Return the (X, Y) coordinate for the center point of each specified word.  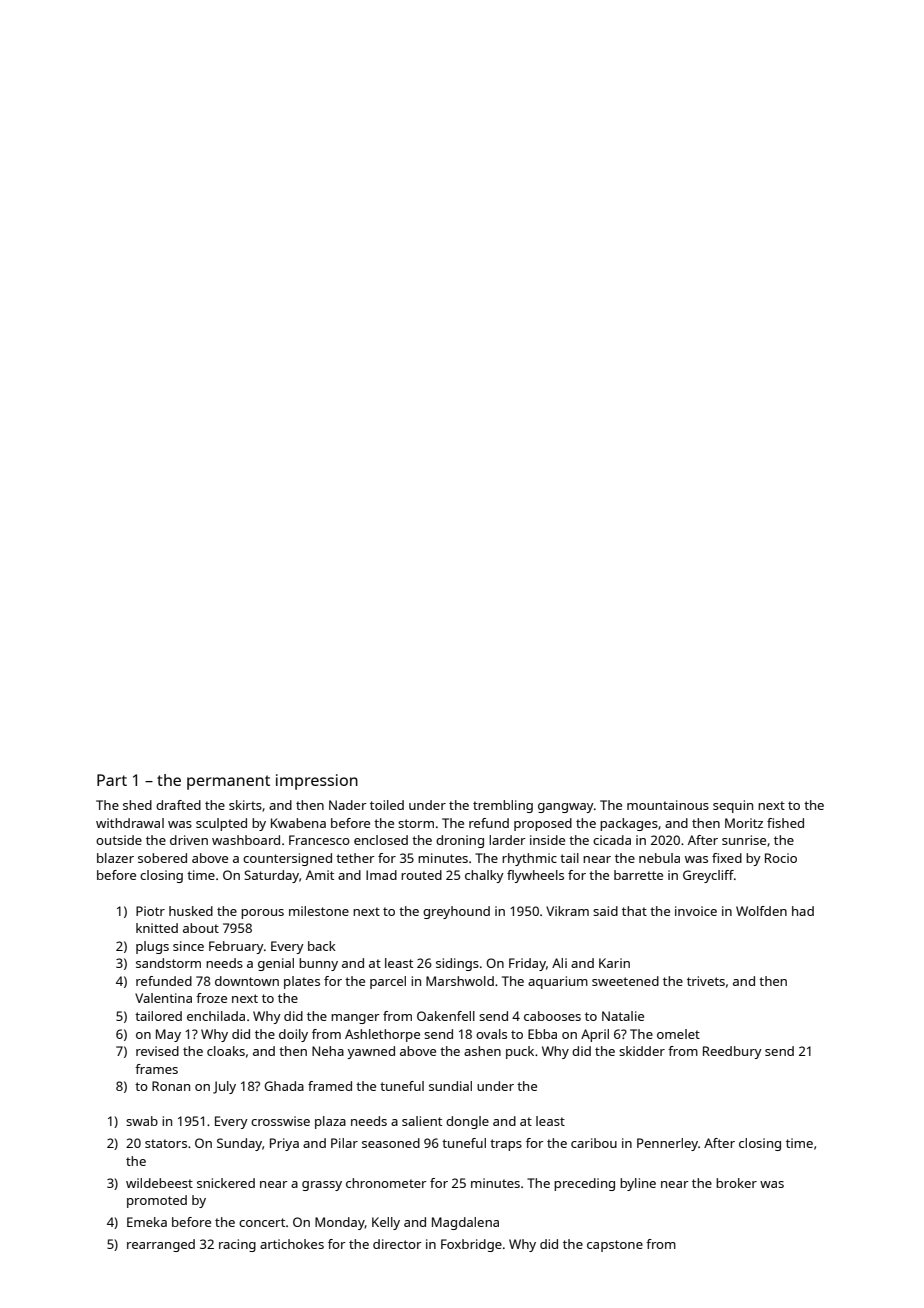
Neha (328, 1051)
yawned (371, 1052)
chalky (484, 876)
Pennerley (667, 1144)
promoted (157, 1201)
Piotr (150, 911)
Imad (381, 875)
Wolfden (761, 911)
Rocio (781, 858)
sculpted (221, 824)
